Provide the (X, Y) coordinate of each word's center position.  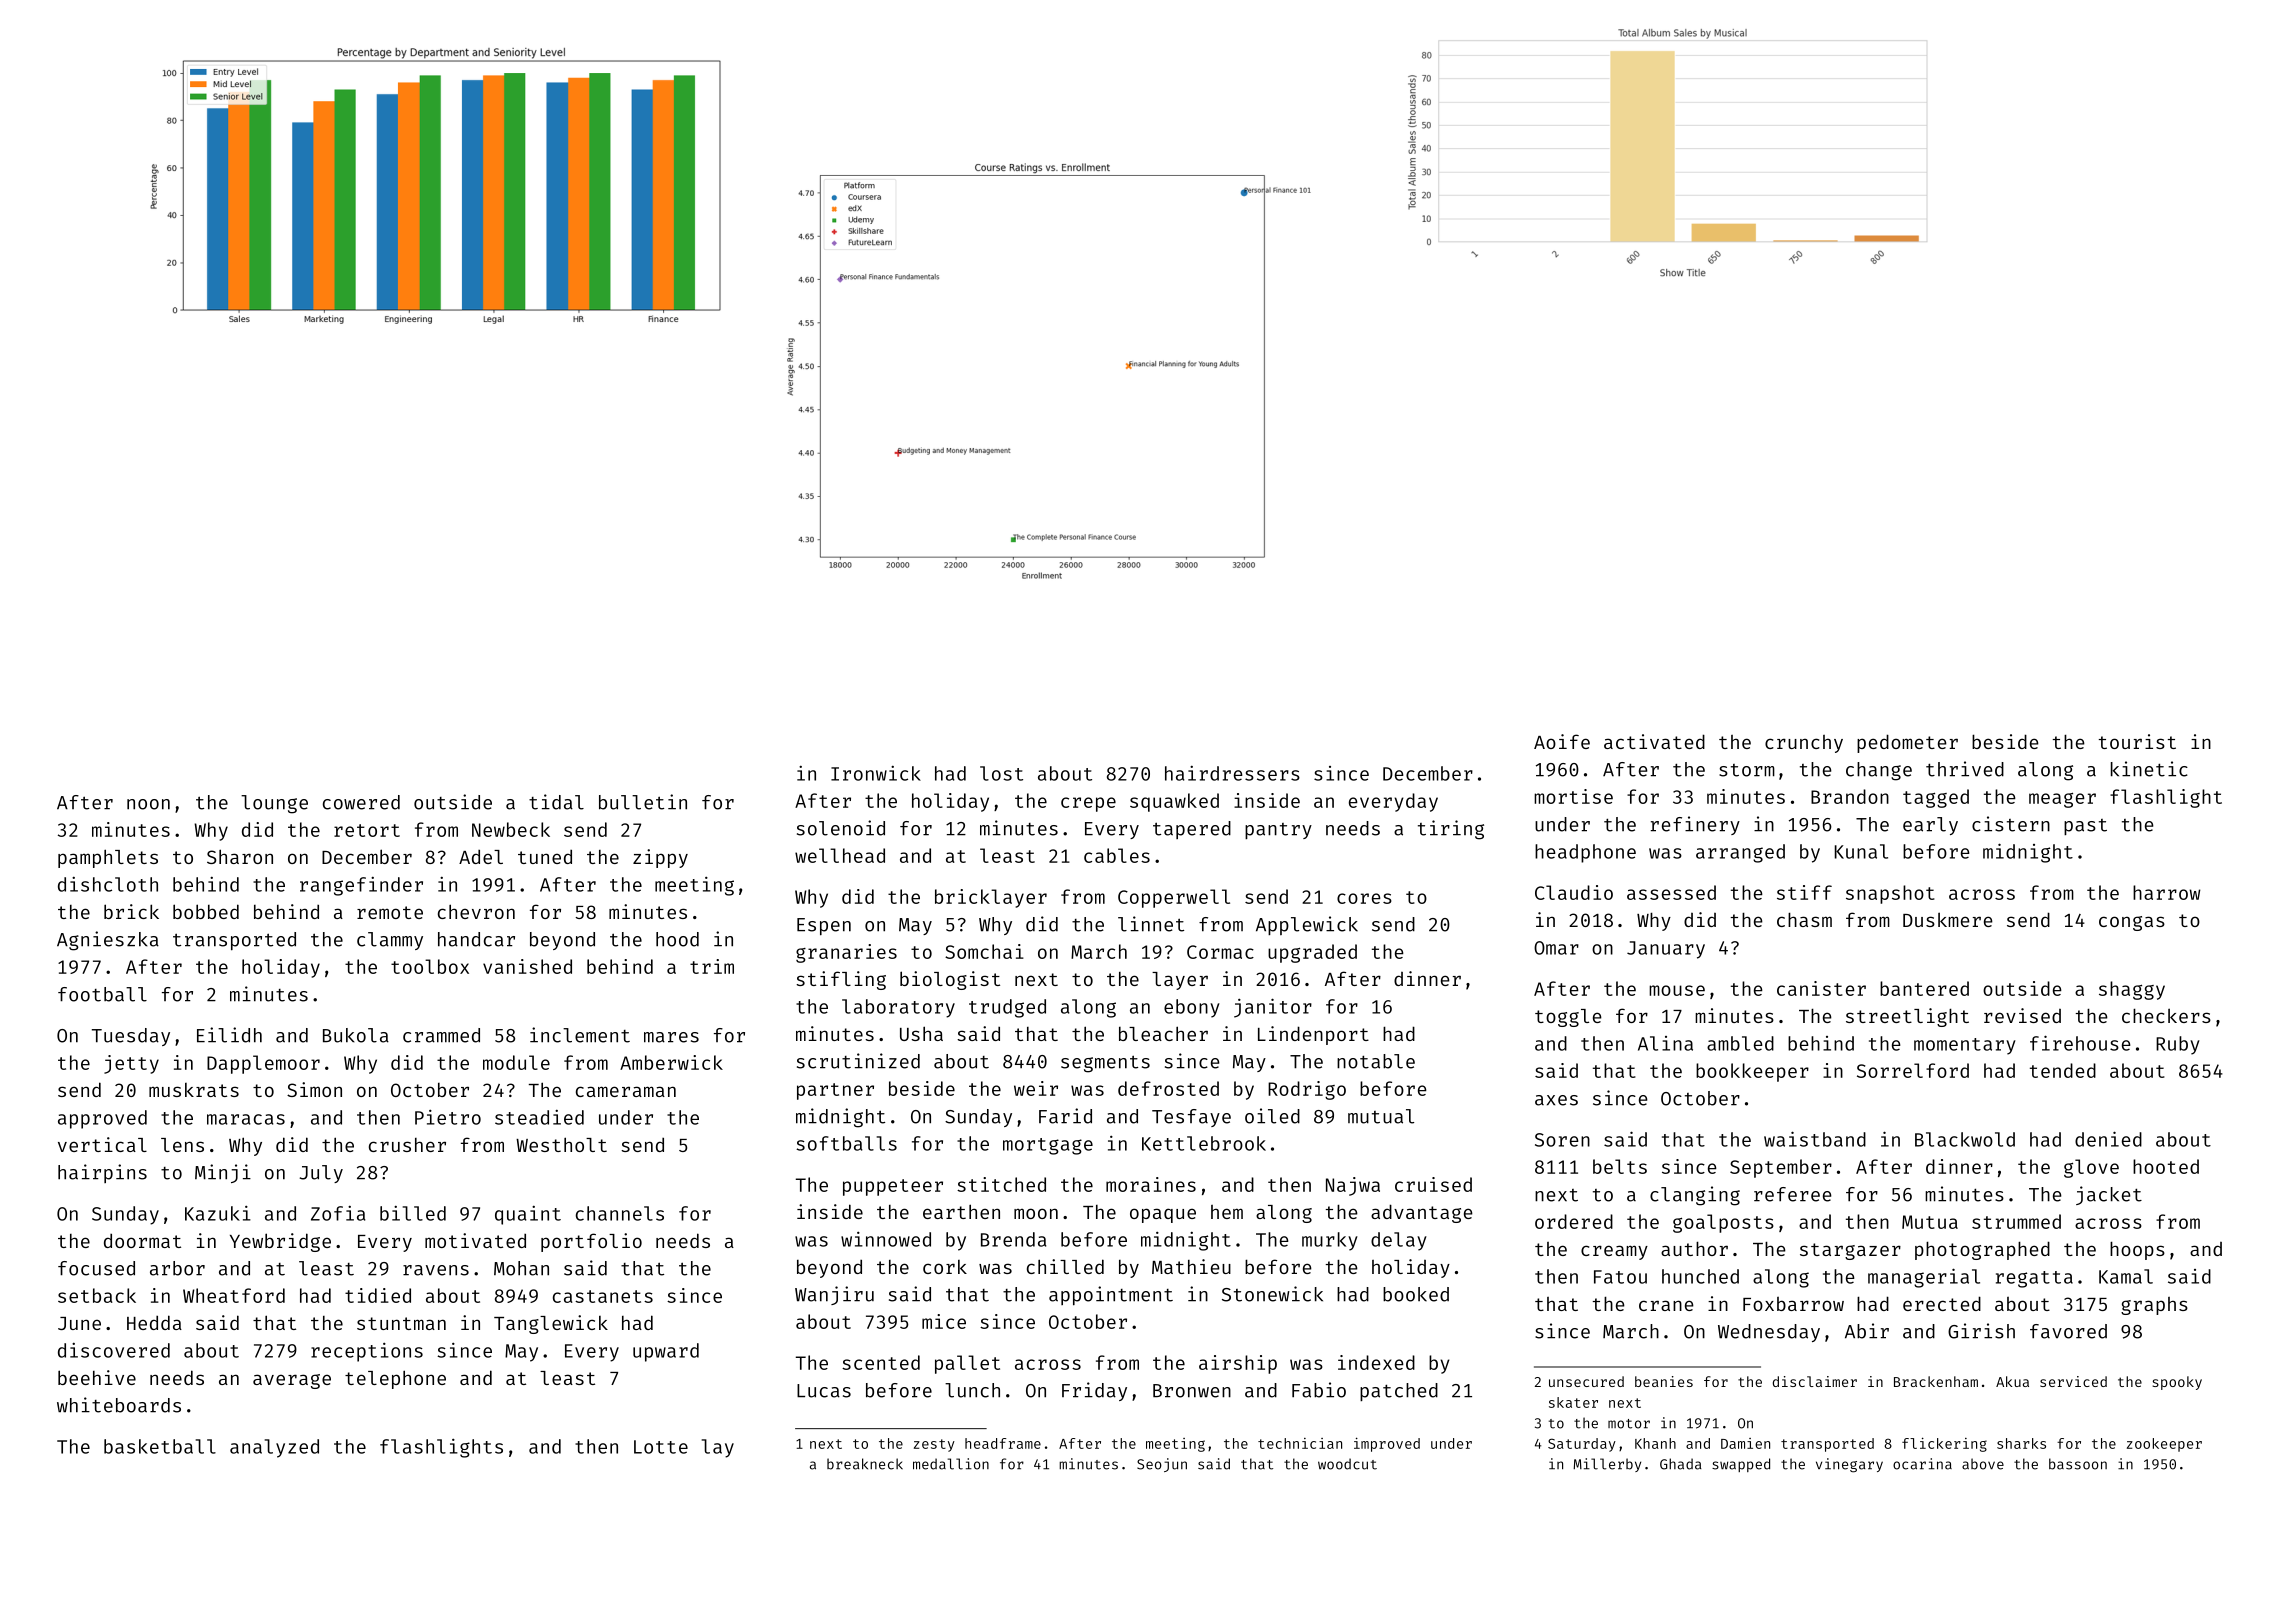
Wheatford (234, 1295)
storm (1747, 770)
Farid (1065, 1116)
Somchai (984, 951)
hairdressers (1232, 773)
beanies (1664, 1381)
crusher (407, 1145)
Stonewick (1272, 1294)
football (102, 994)
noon (148, 804)
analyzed (274, 1448)
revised (2022, 1015)
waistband (1815, 1139)
